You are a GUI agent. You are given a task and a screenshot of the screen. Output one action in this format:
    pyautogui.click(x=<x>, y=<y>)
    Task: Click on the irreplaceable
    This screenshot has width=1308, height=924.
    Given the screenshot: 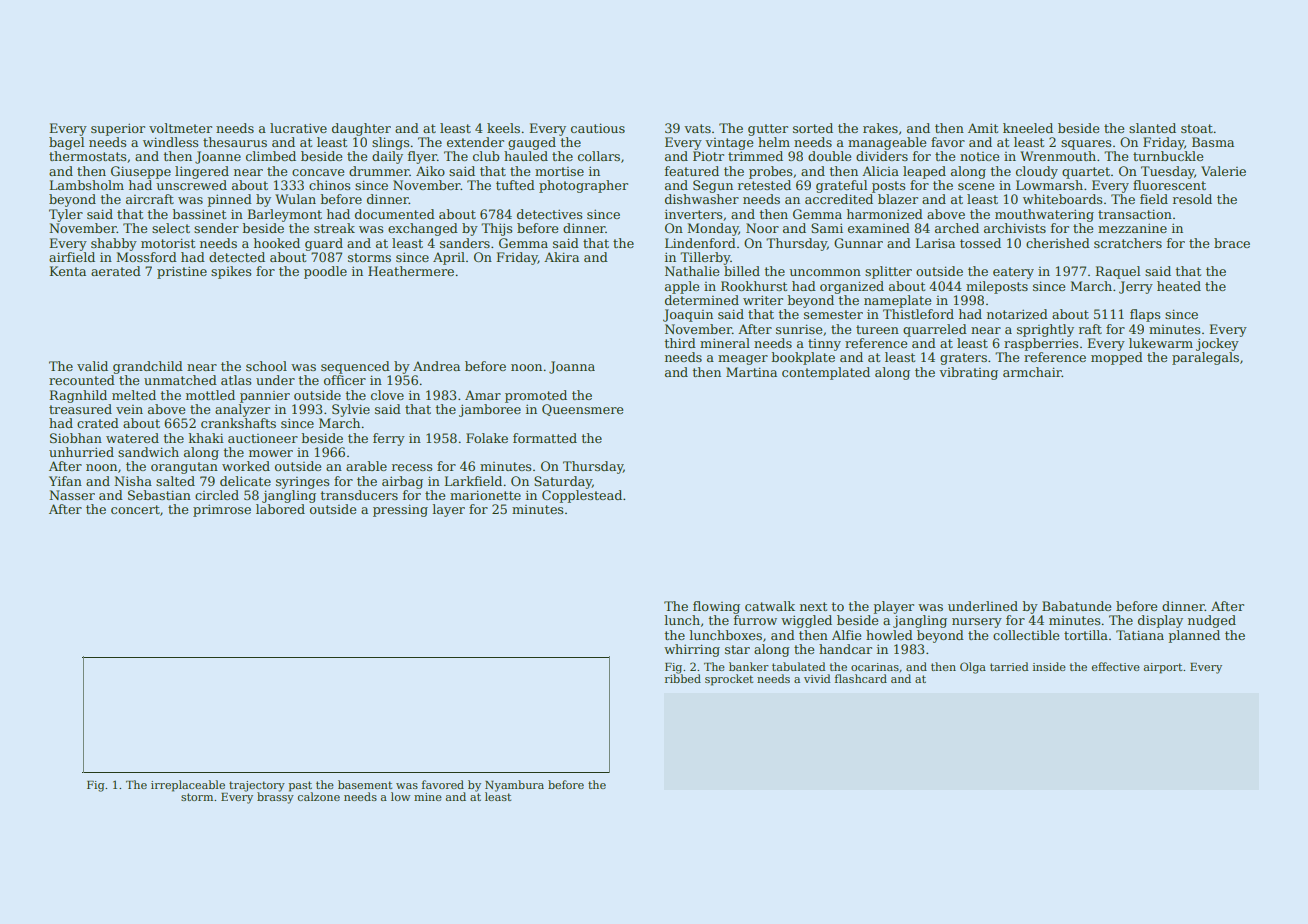 What is the action you would take?
    pyautogui.click(x=188, y=786)
